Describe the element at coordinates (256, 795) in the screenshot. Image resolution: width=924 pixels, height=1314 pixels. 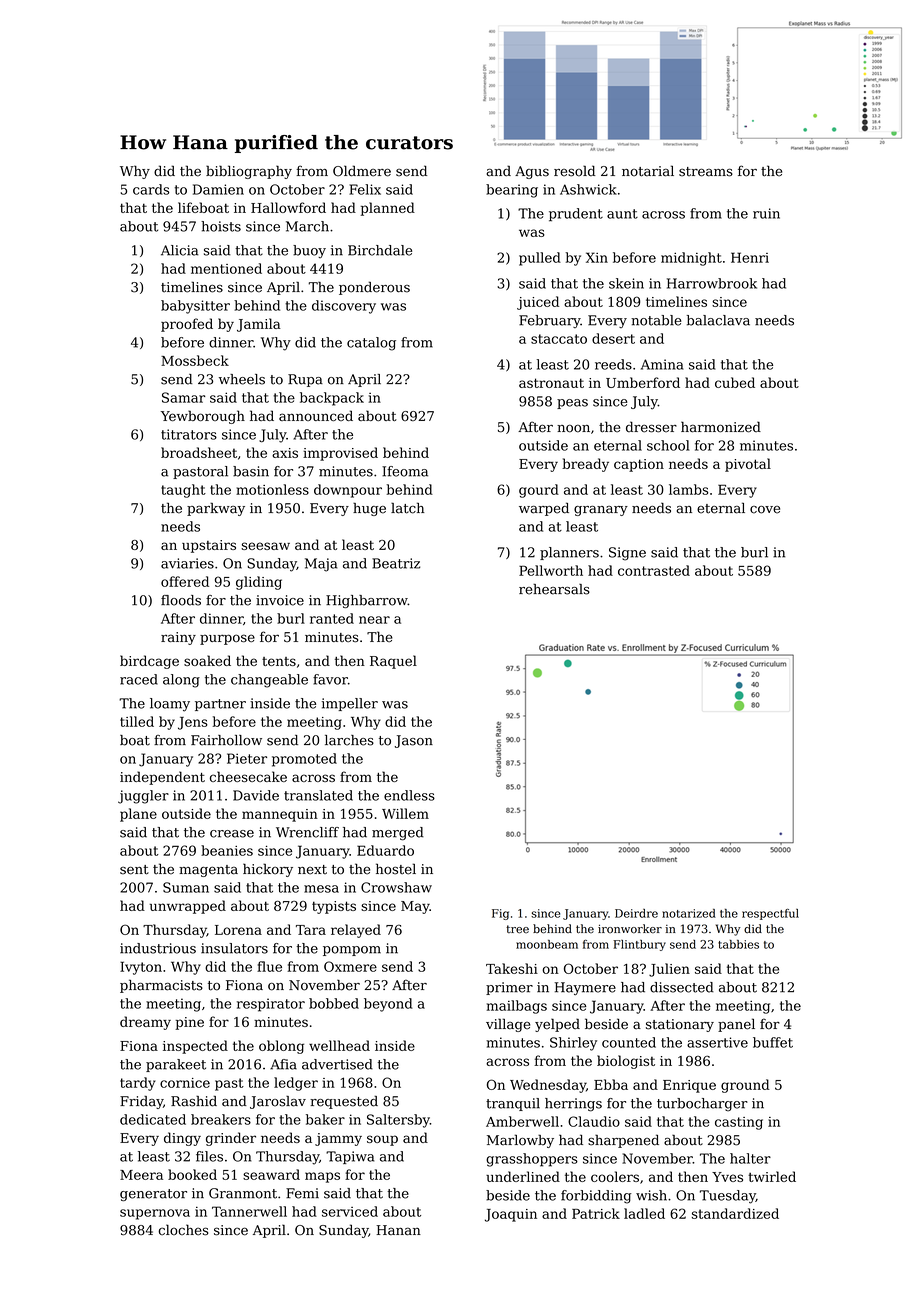
I see `Davide` at that location.
